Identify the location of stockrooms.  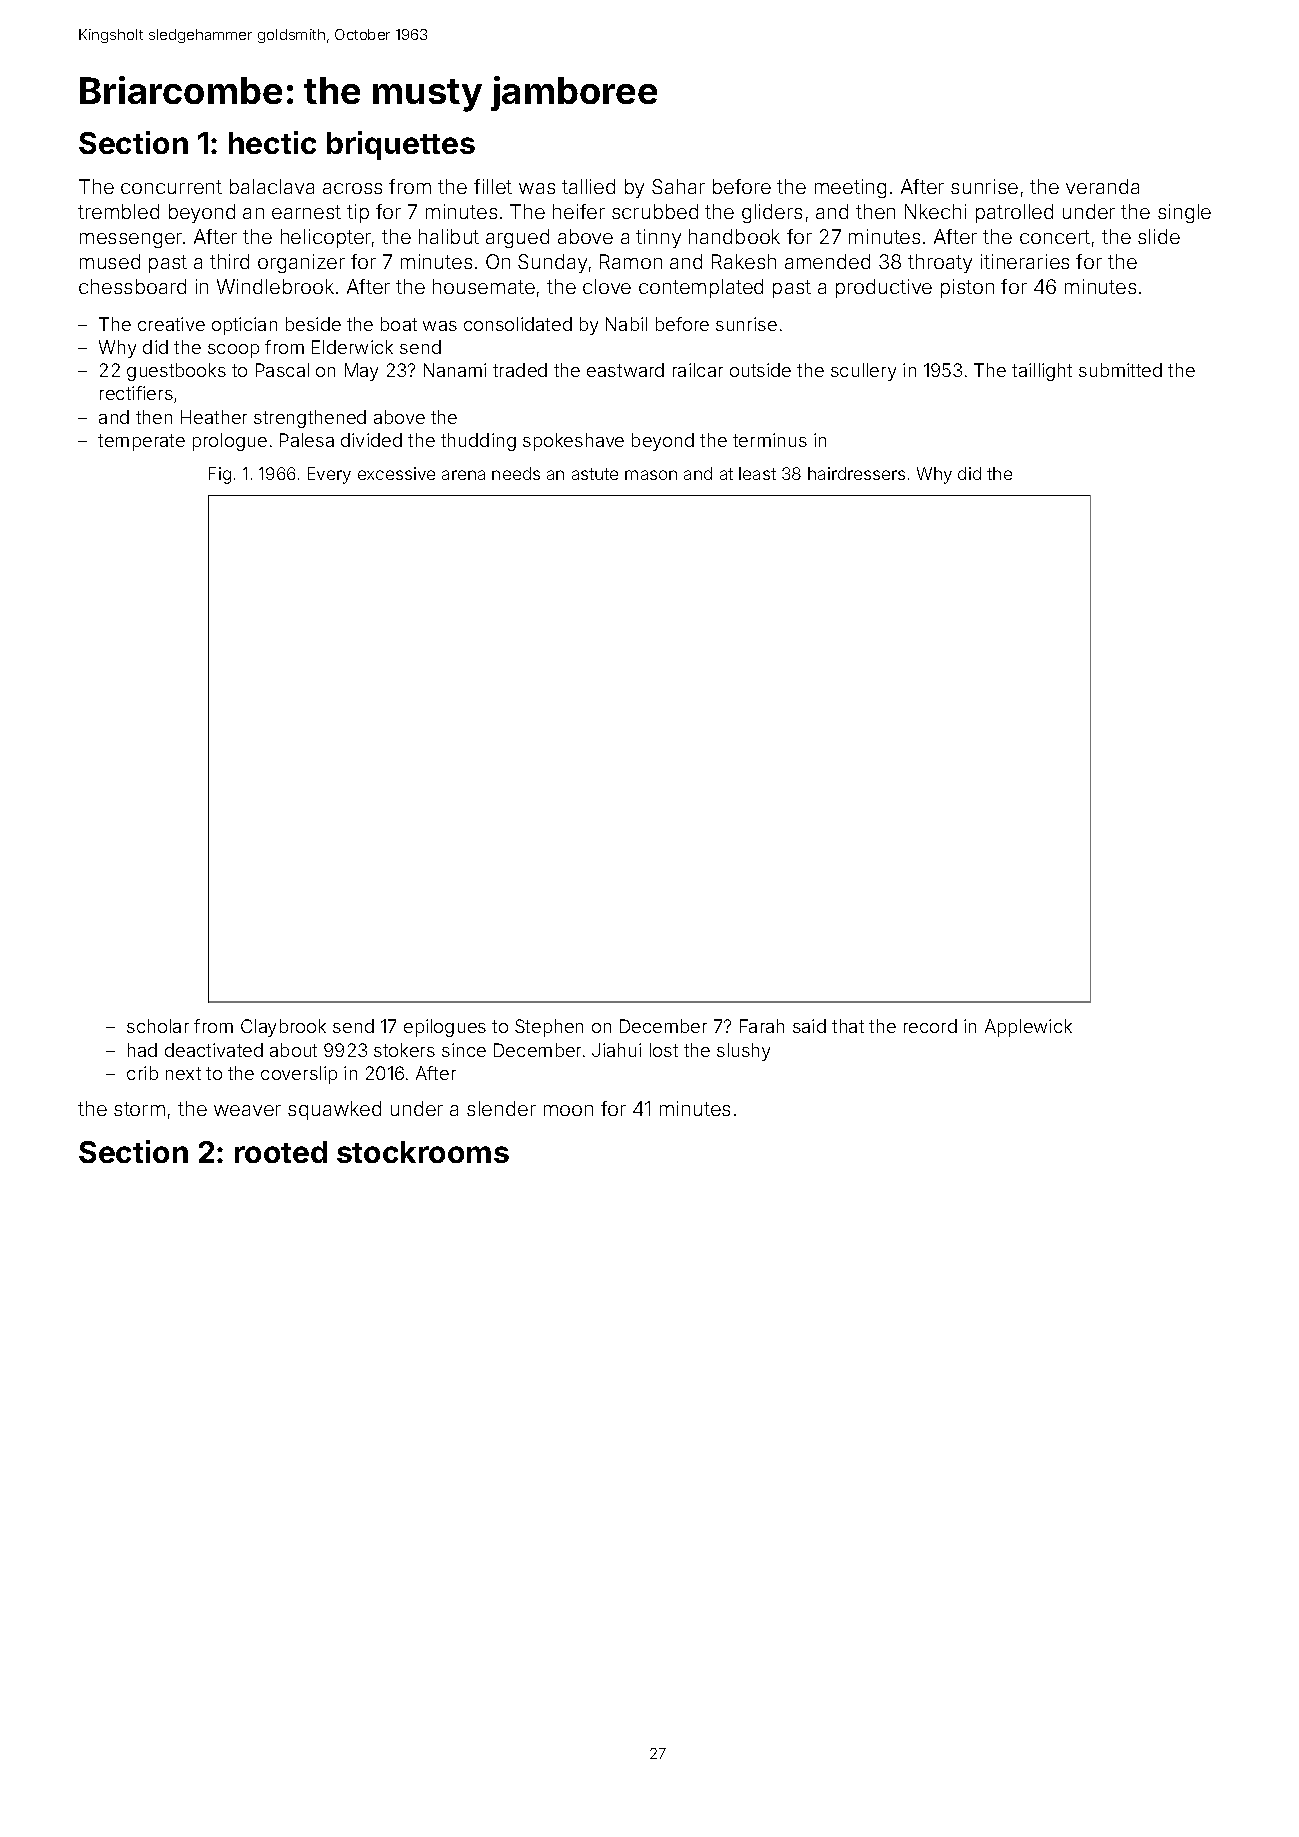
(423, 1152).
